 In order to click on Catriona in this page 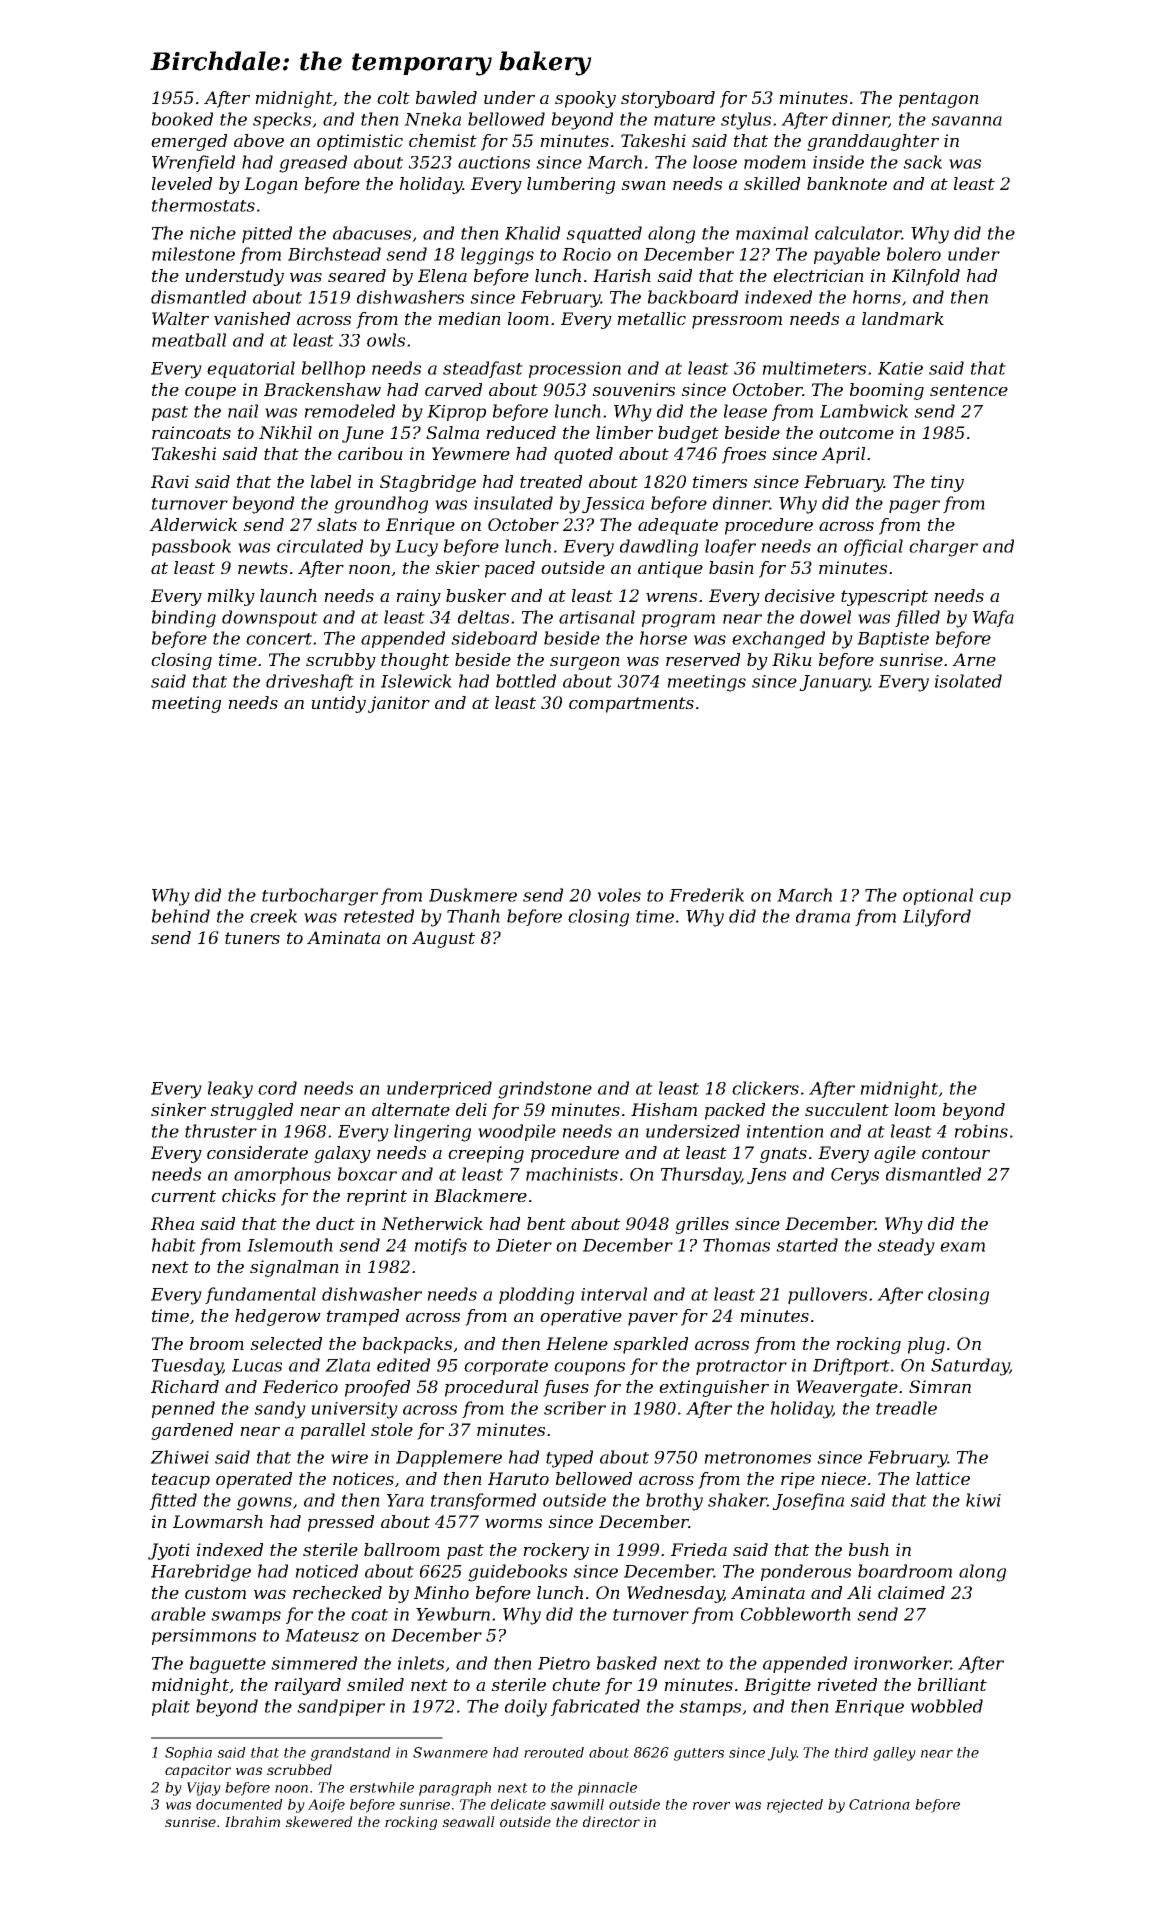, I will do `click(879, 1804)`.
